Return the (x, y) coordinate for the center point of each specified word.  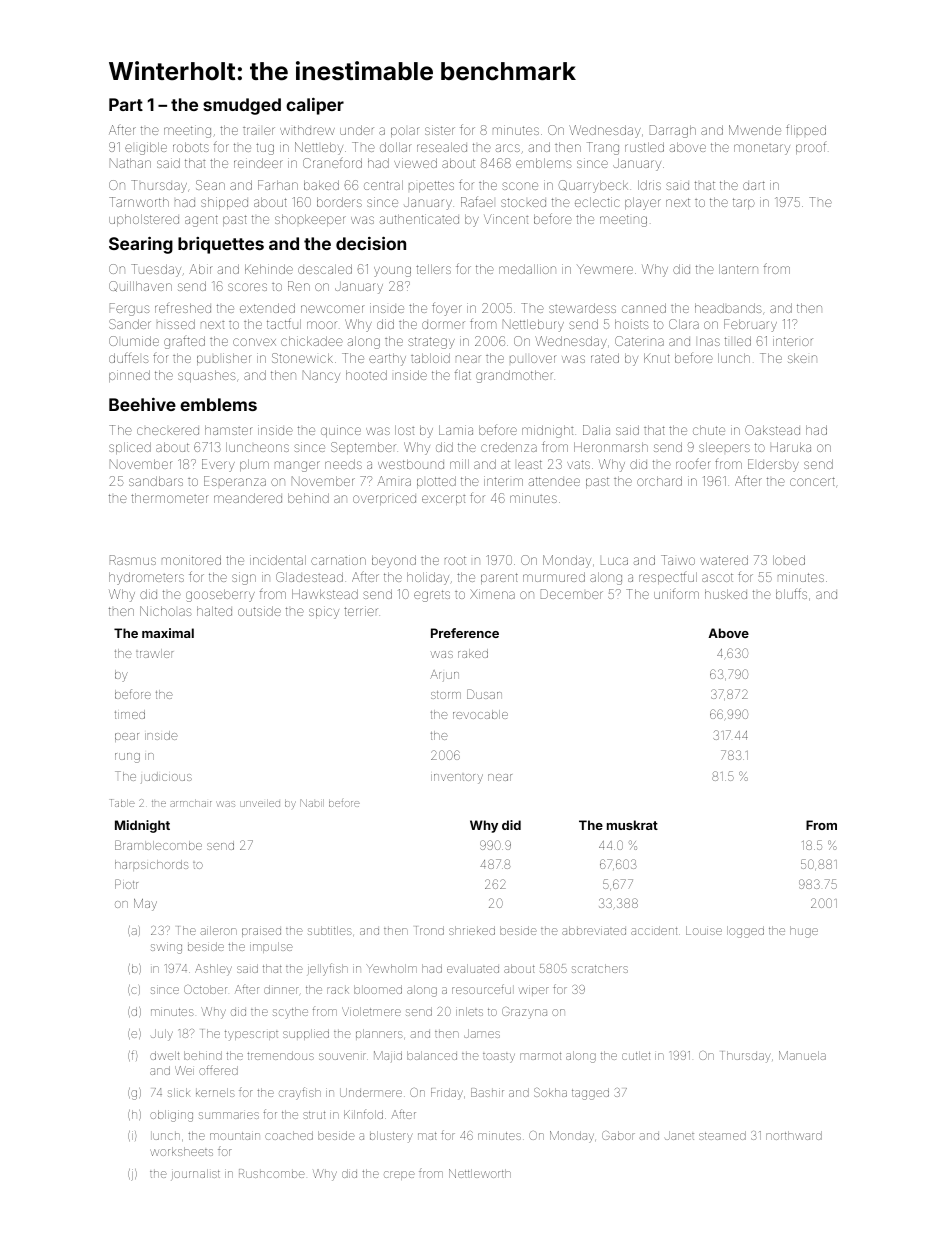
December (572, 594)
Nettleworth (480, 1173)
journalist (196, 1174)
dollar (395, 147)
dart (754, 185)
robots (191, 147)
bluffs (791, 593)
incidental (278, 560)
